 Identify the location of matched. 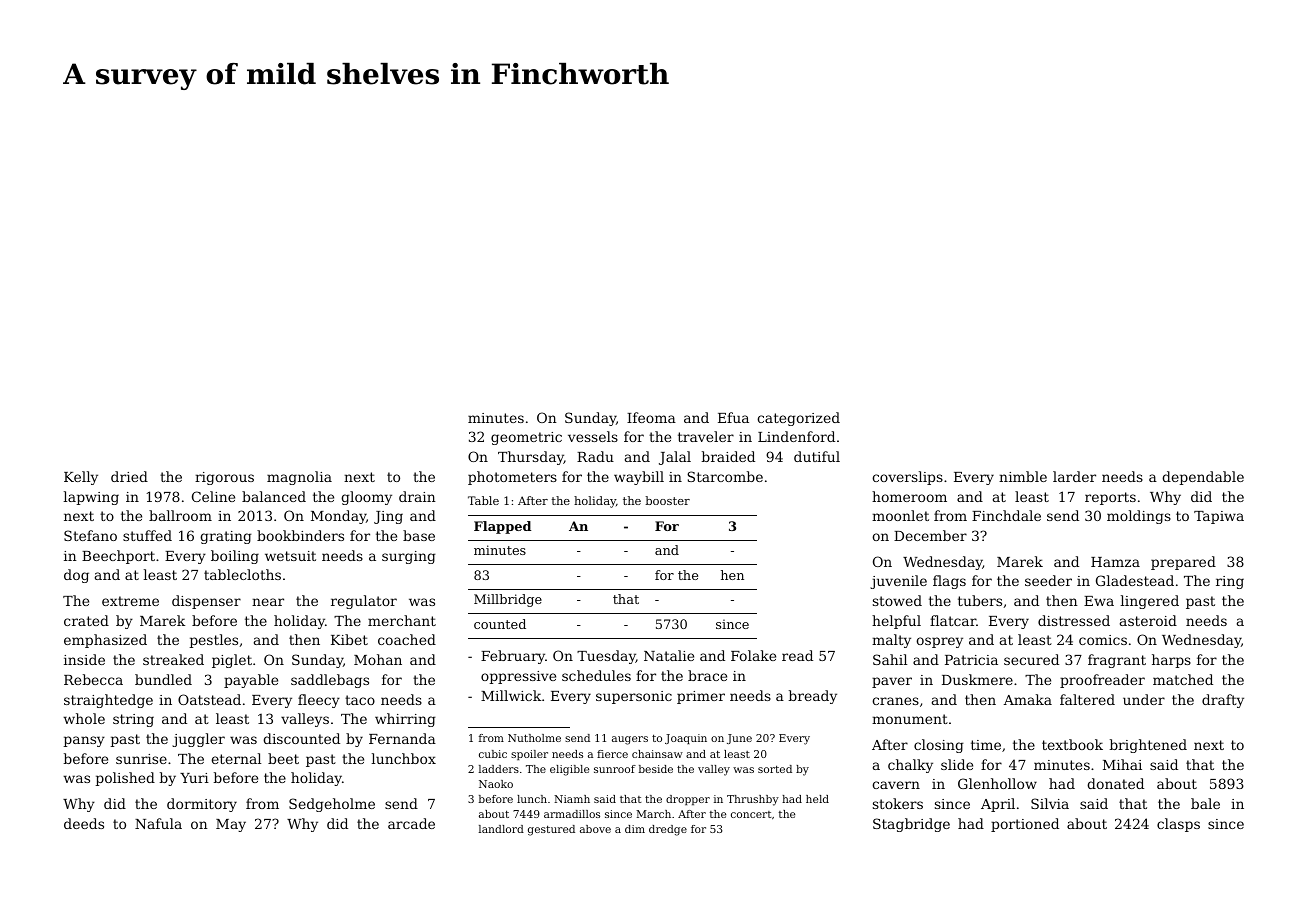
(1183, 679).
